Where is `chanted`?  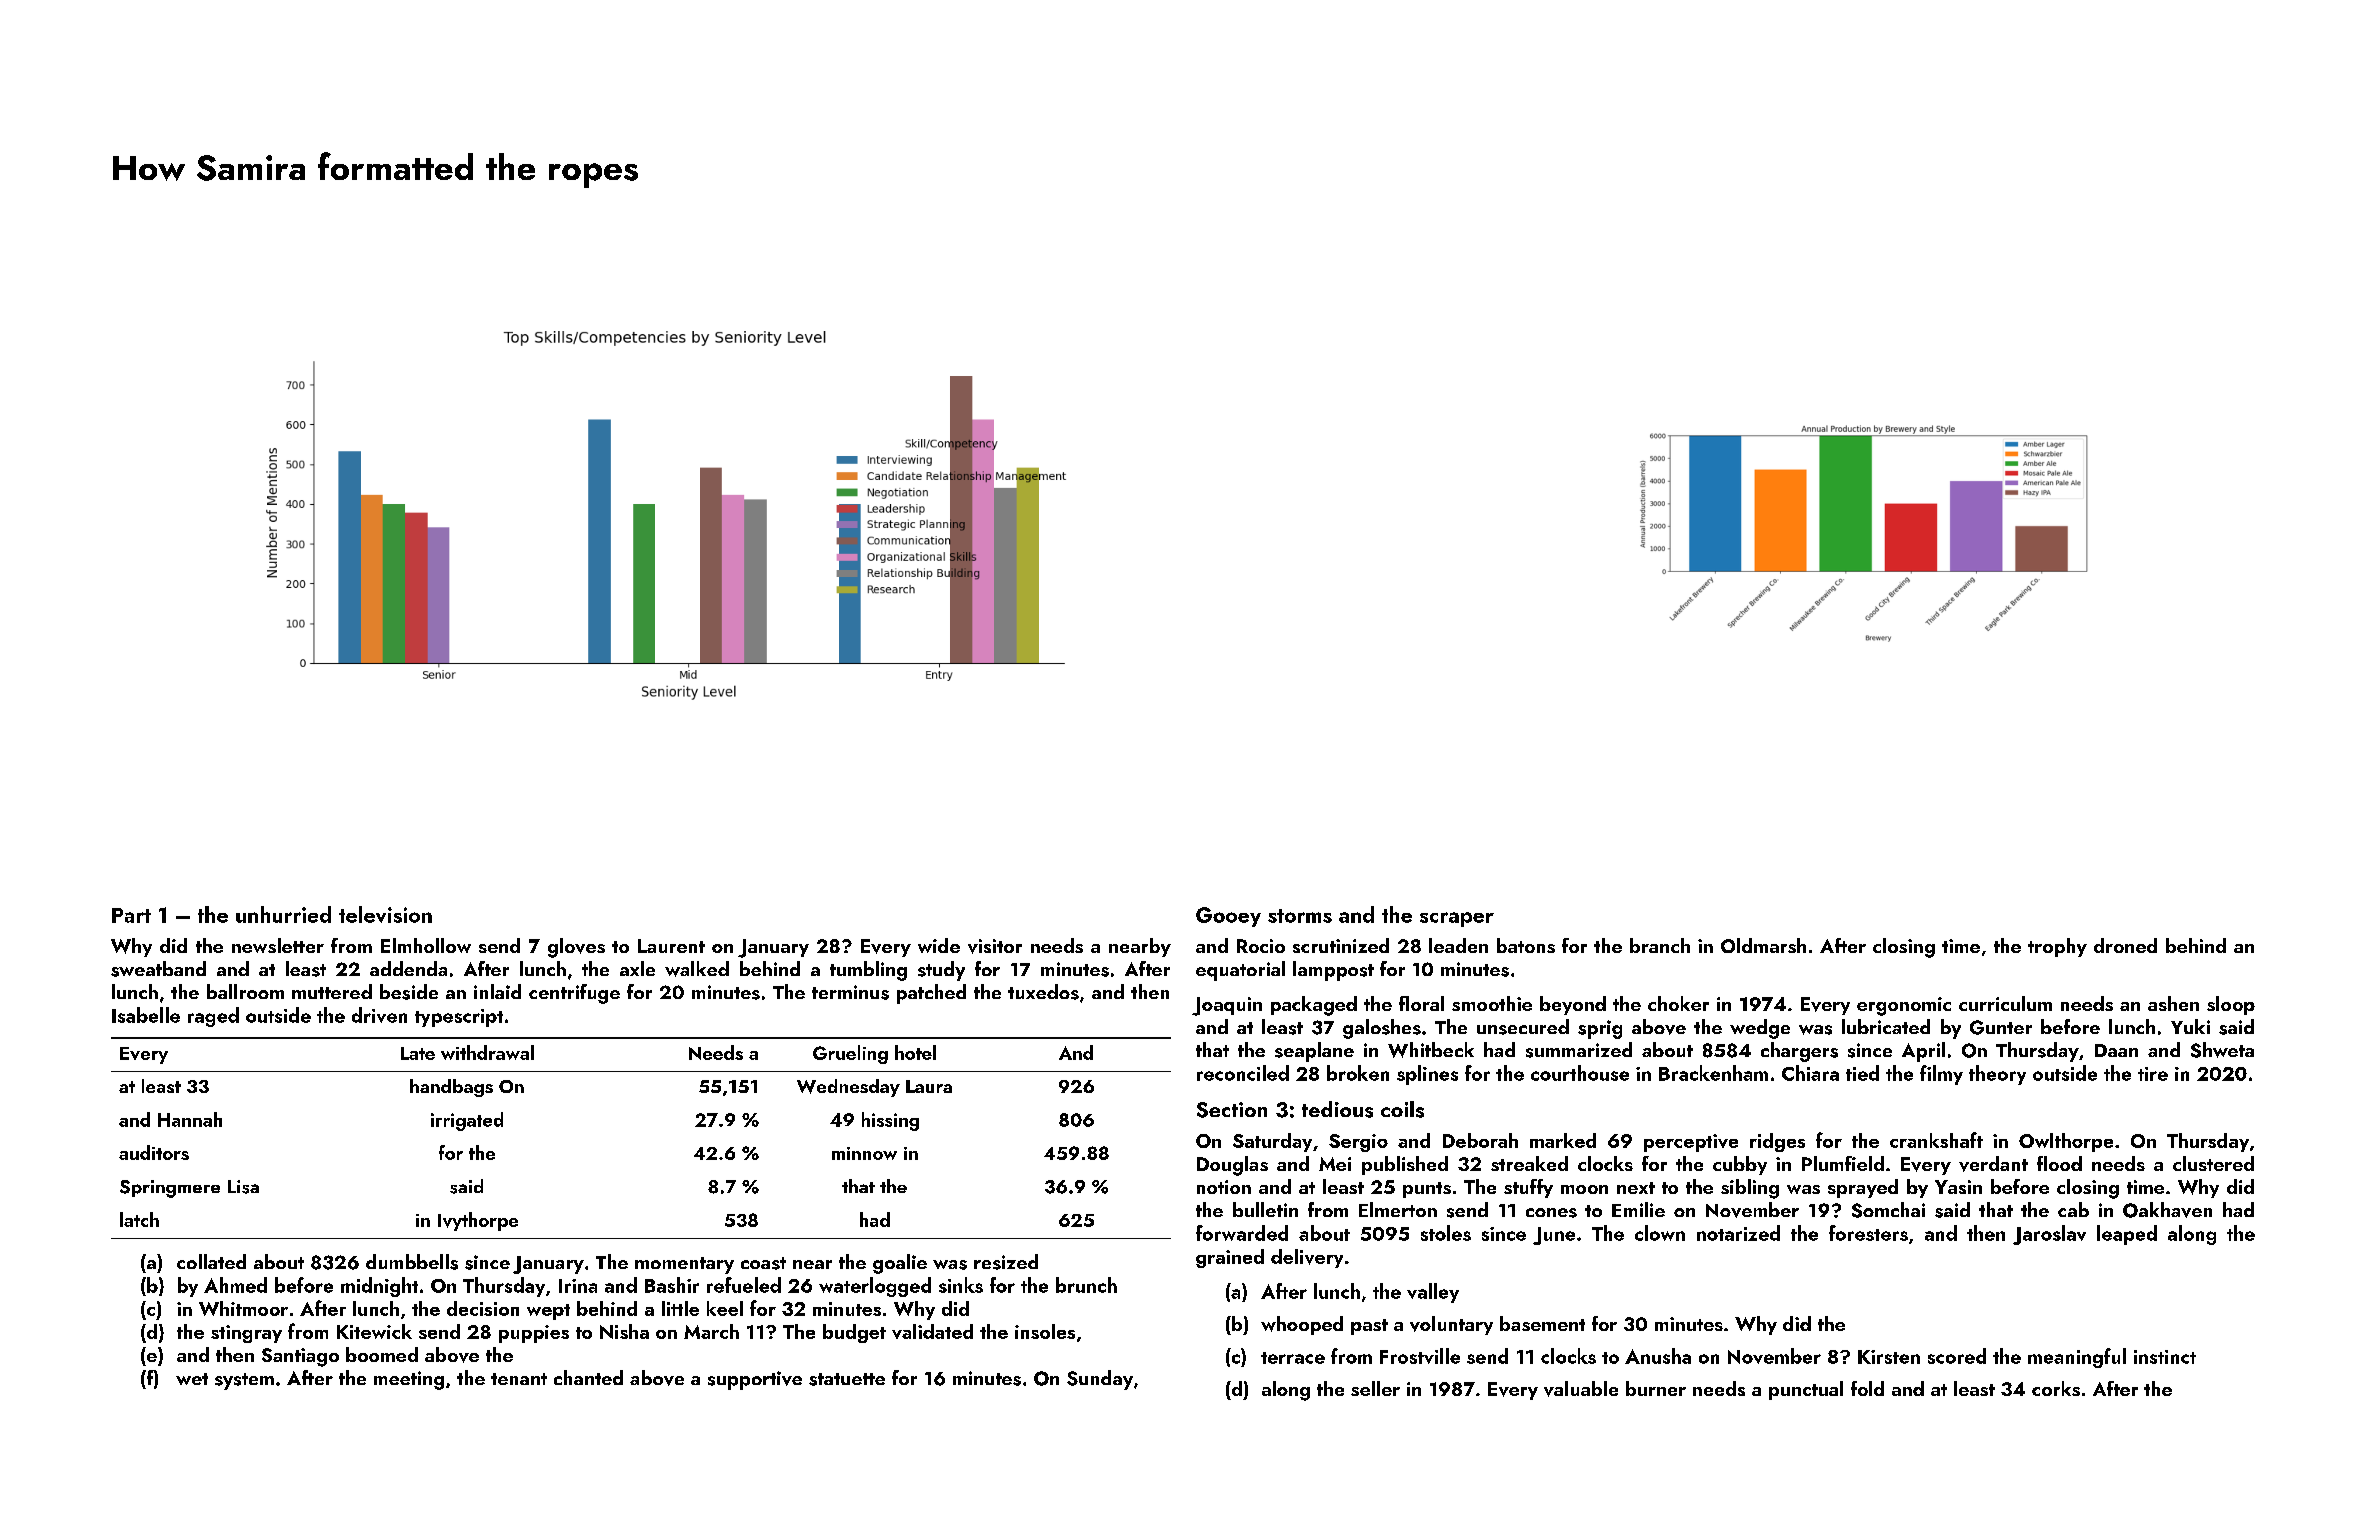
chanted is located at coordinates (588, 1377).
